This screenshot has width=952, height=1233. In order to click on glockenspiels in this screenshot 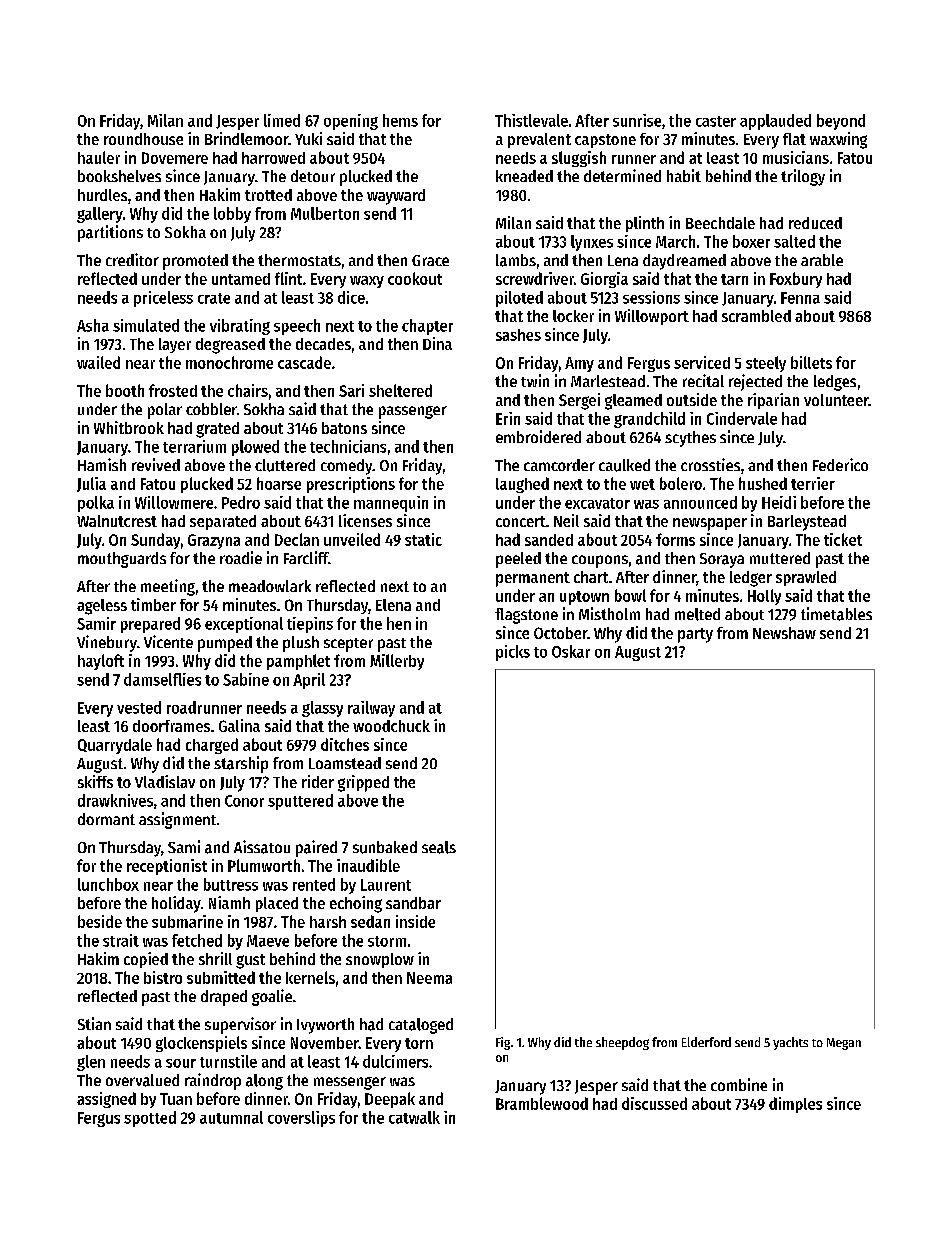, I will do `click(201, 1044)`.
